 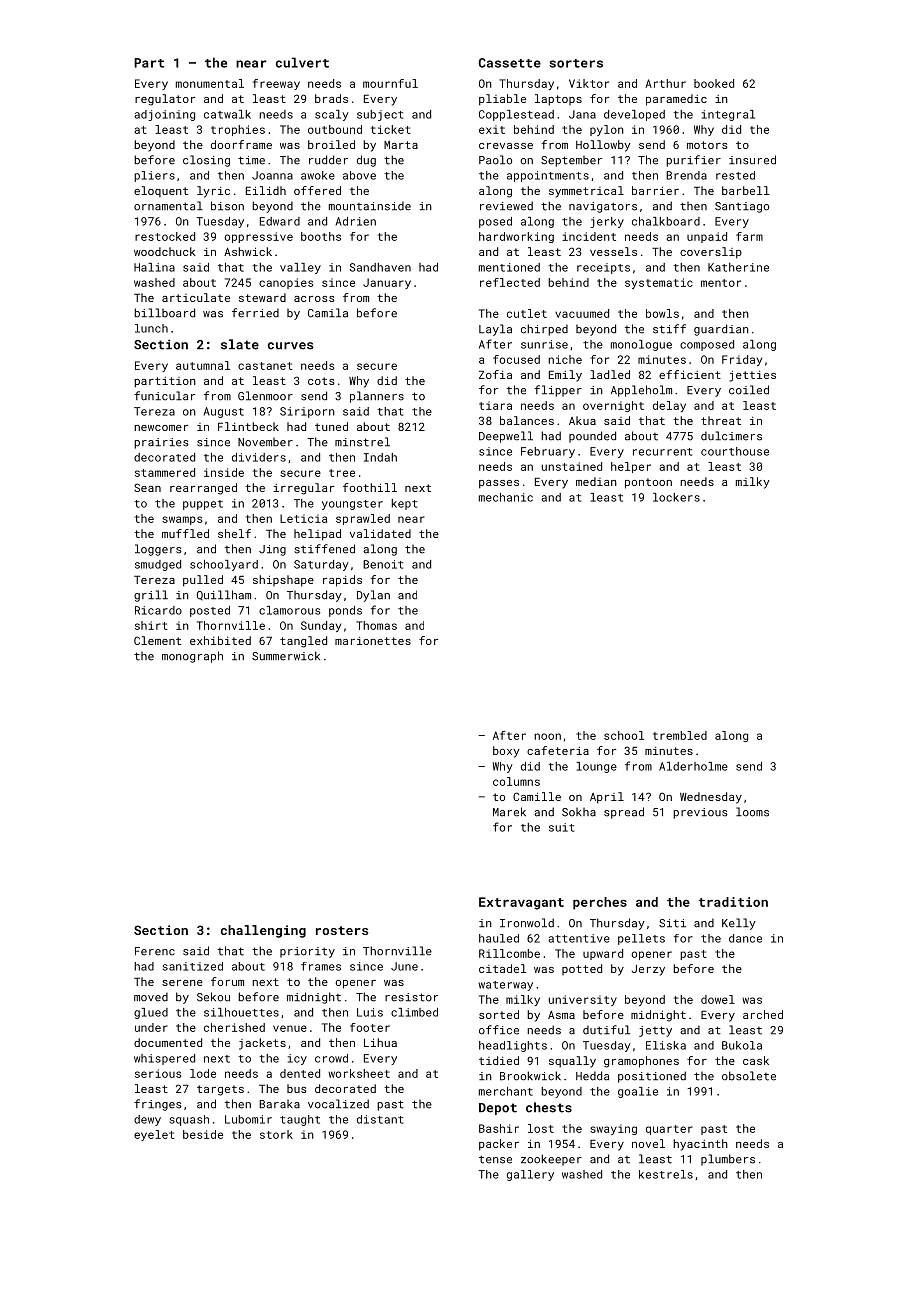 I want to click on broiled, so click(x=331, y=144).
